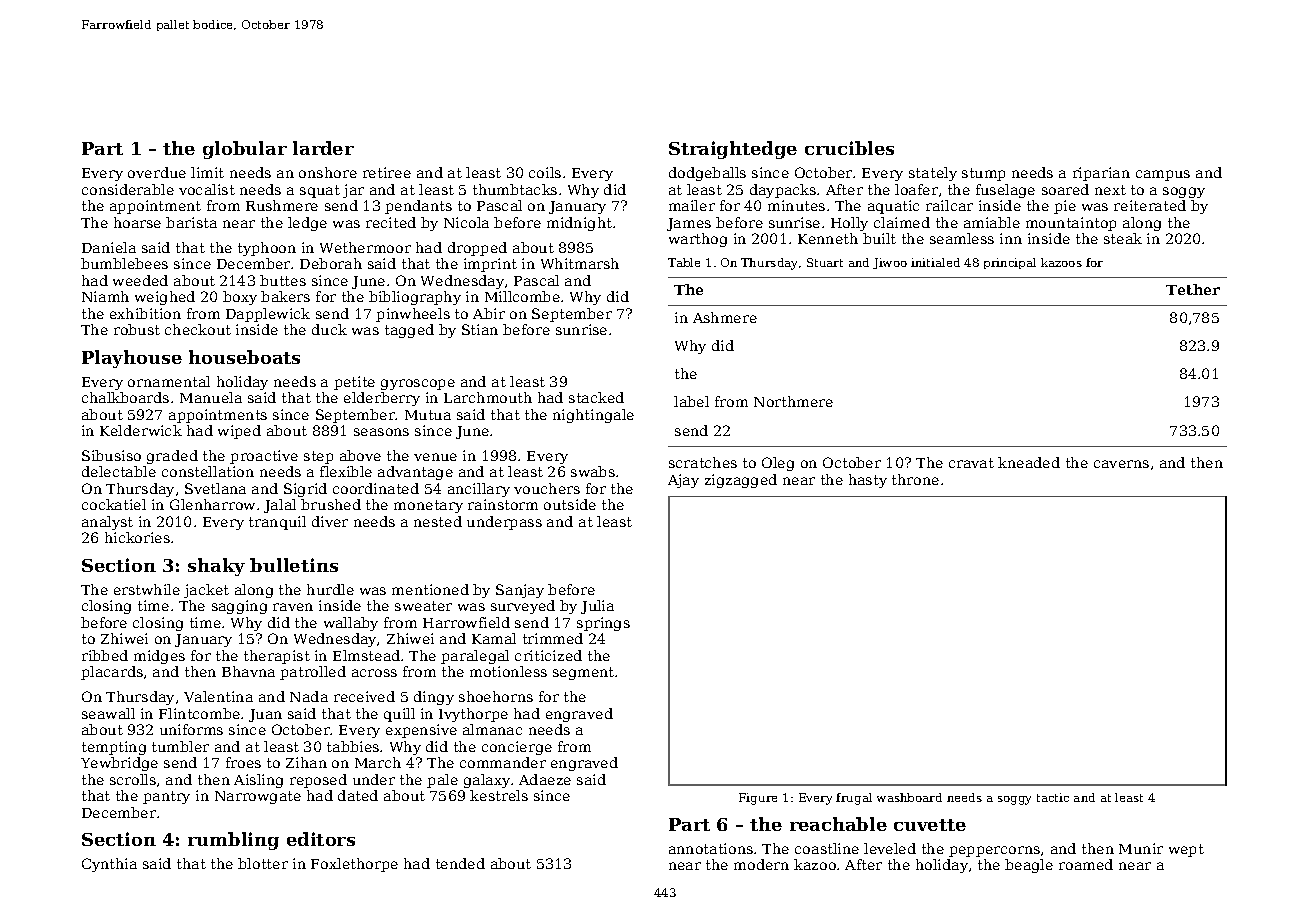 The image size is (1308, 924). Describe the element at coordinates (323, 148) in the screenshot. I see `larder` at that location.
